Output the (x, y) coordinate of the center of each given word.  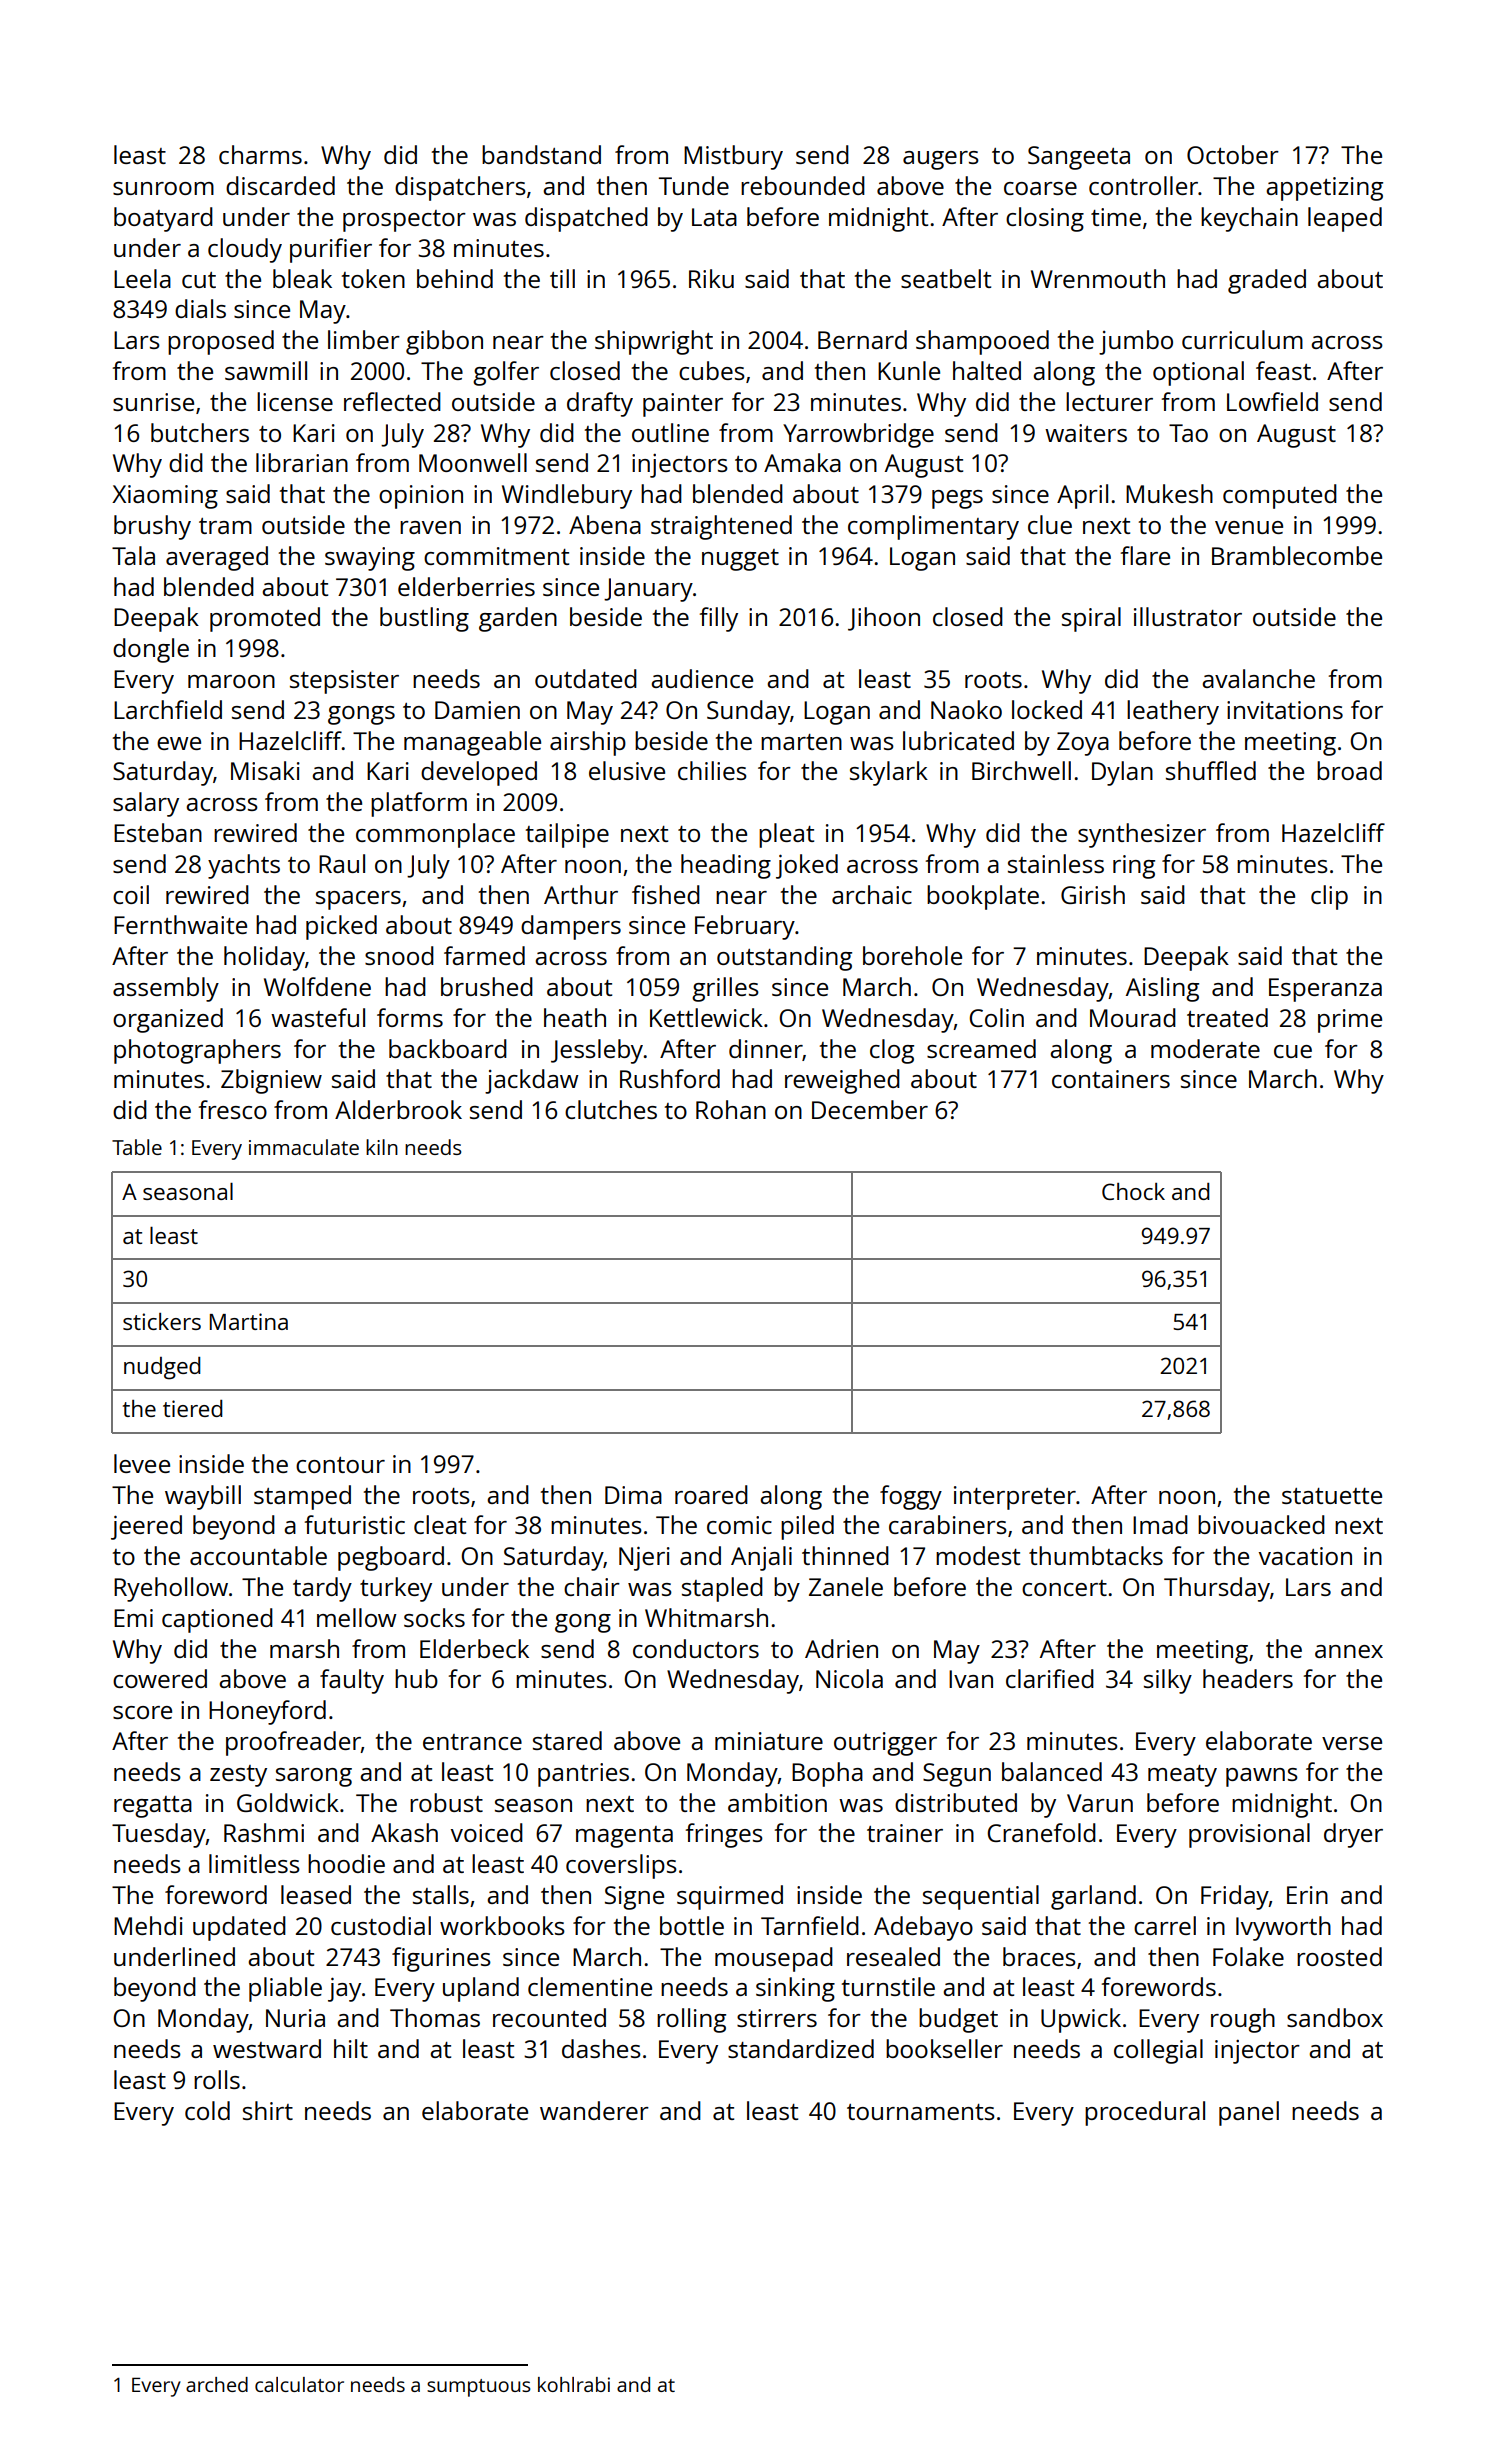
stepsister (344, 682)
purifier (331, 250)
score (142, 1712)
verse (1352, 1743)
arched (217, 2384)
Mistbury (733, 157)
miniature (769, 1741)
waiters (1086, 433)
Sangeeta (1079, 158)
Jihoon (884, 619)
